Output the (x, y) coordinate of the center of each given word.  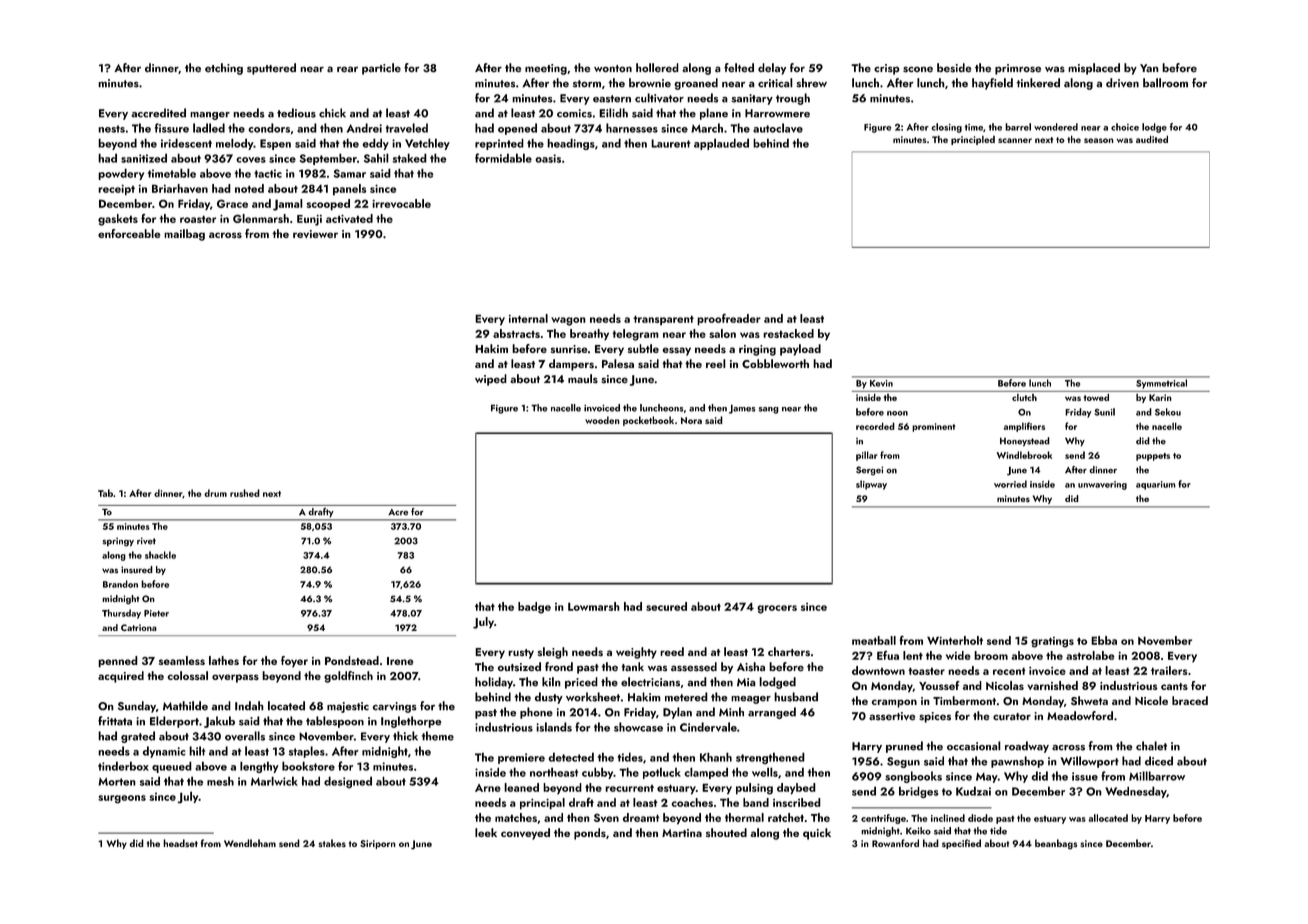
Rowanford (895, 843)
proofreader (729, 320)
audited (1152, 139)
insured (137, 570)
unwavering (1102, 485)
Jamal (288, 205)
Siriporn (378, 844)
